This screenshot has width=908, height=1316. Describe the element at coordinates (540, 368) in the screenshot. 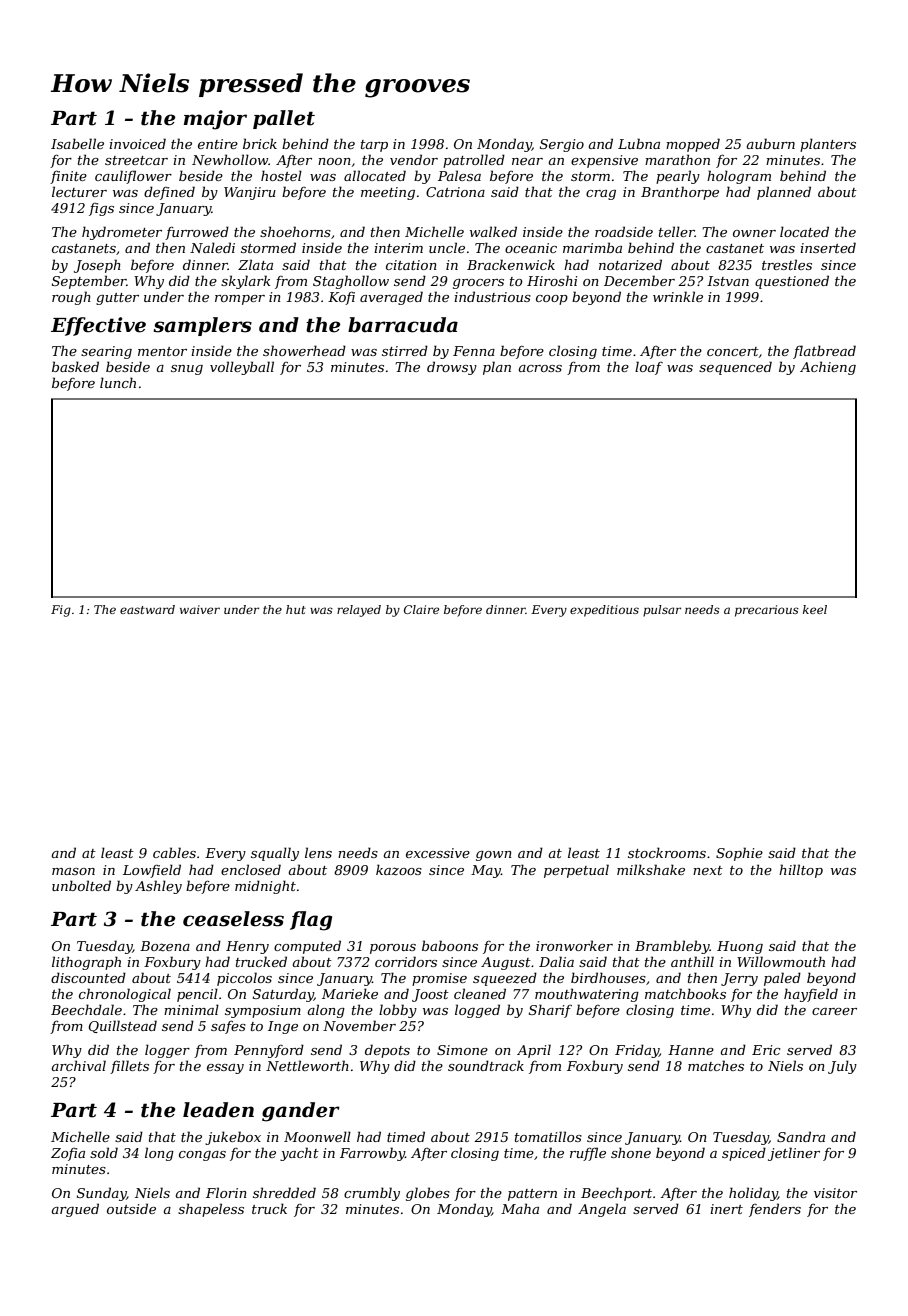

I see `across` at that location.
